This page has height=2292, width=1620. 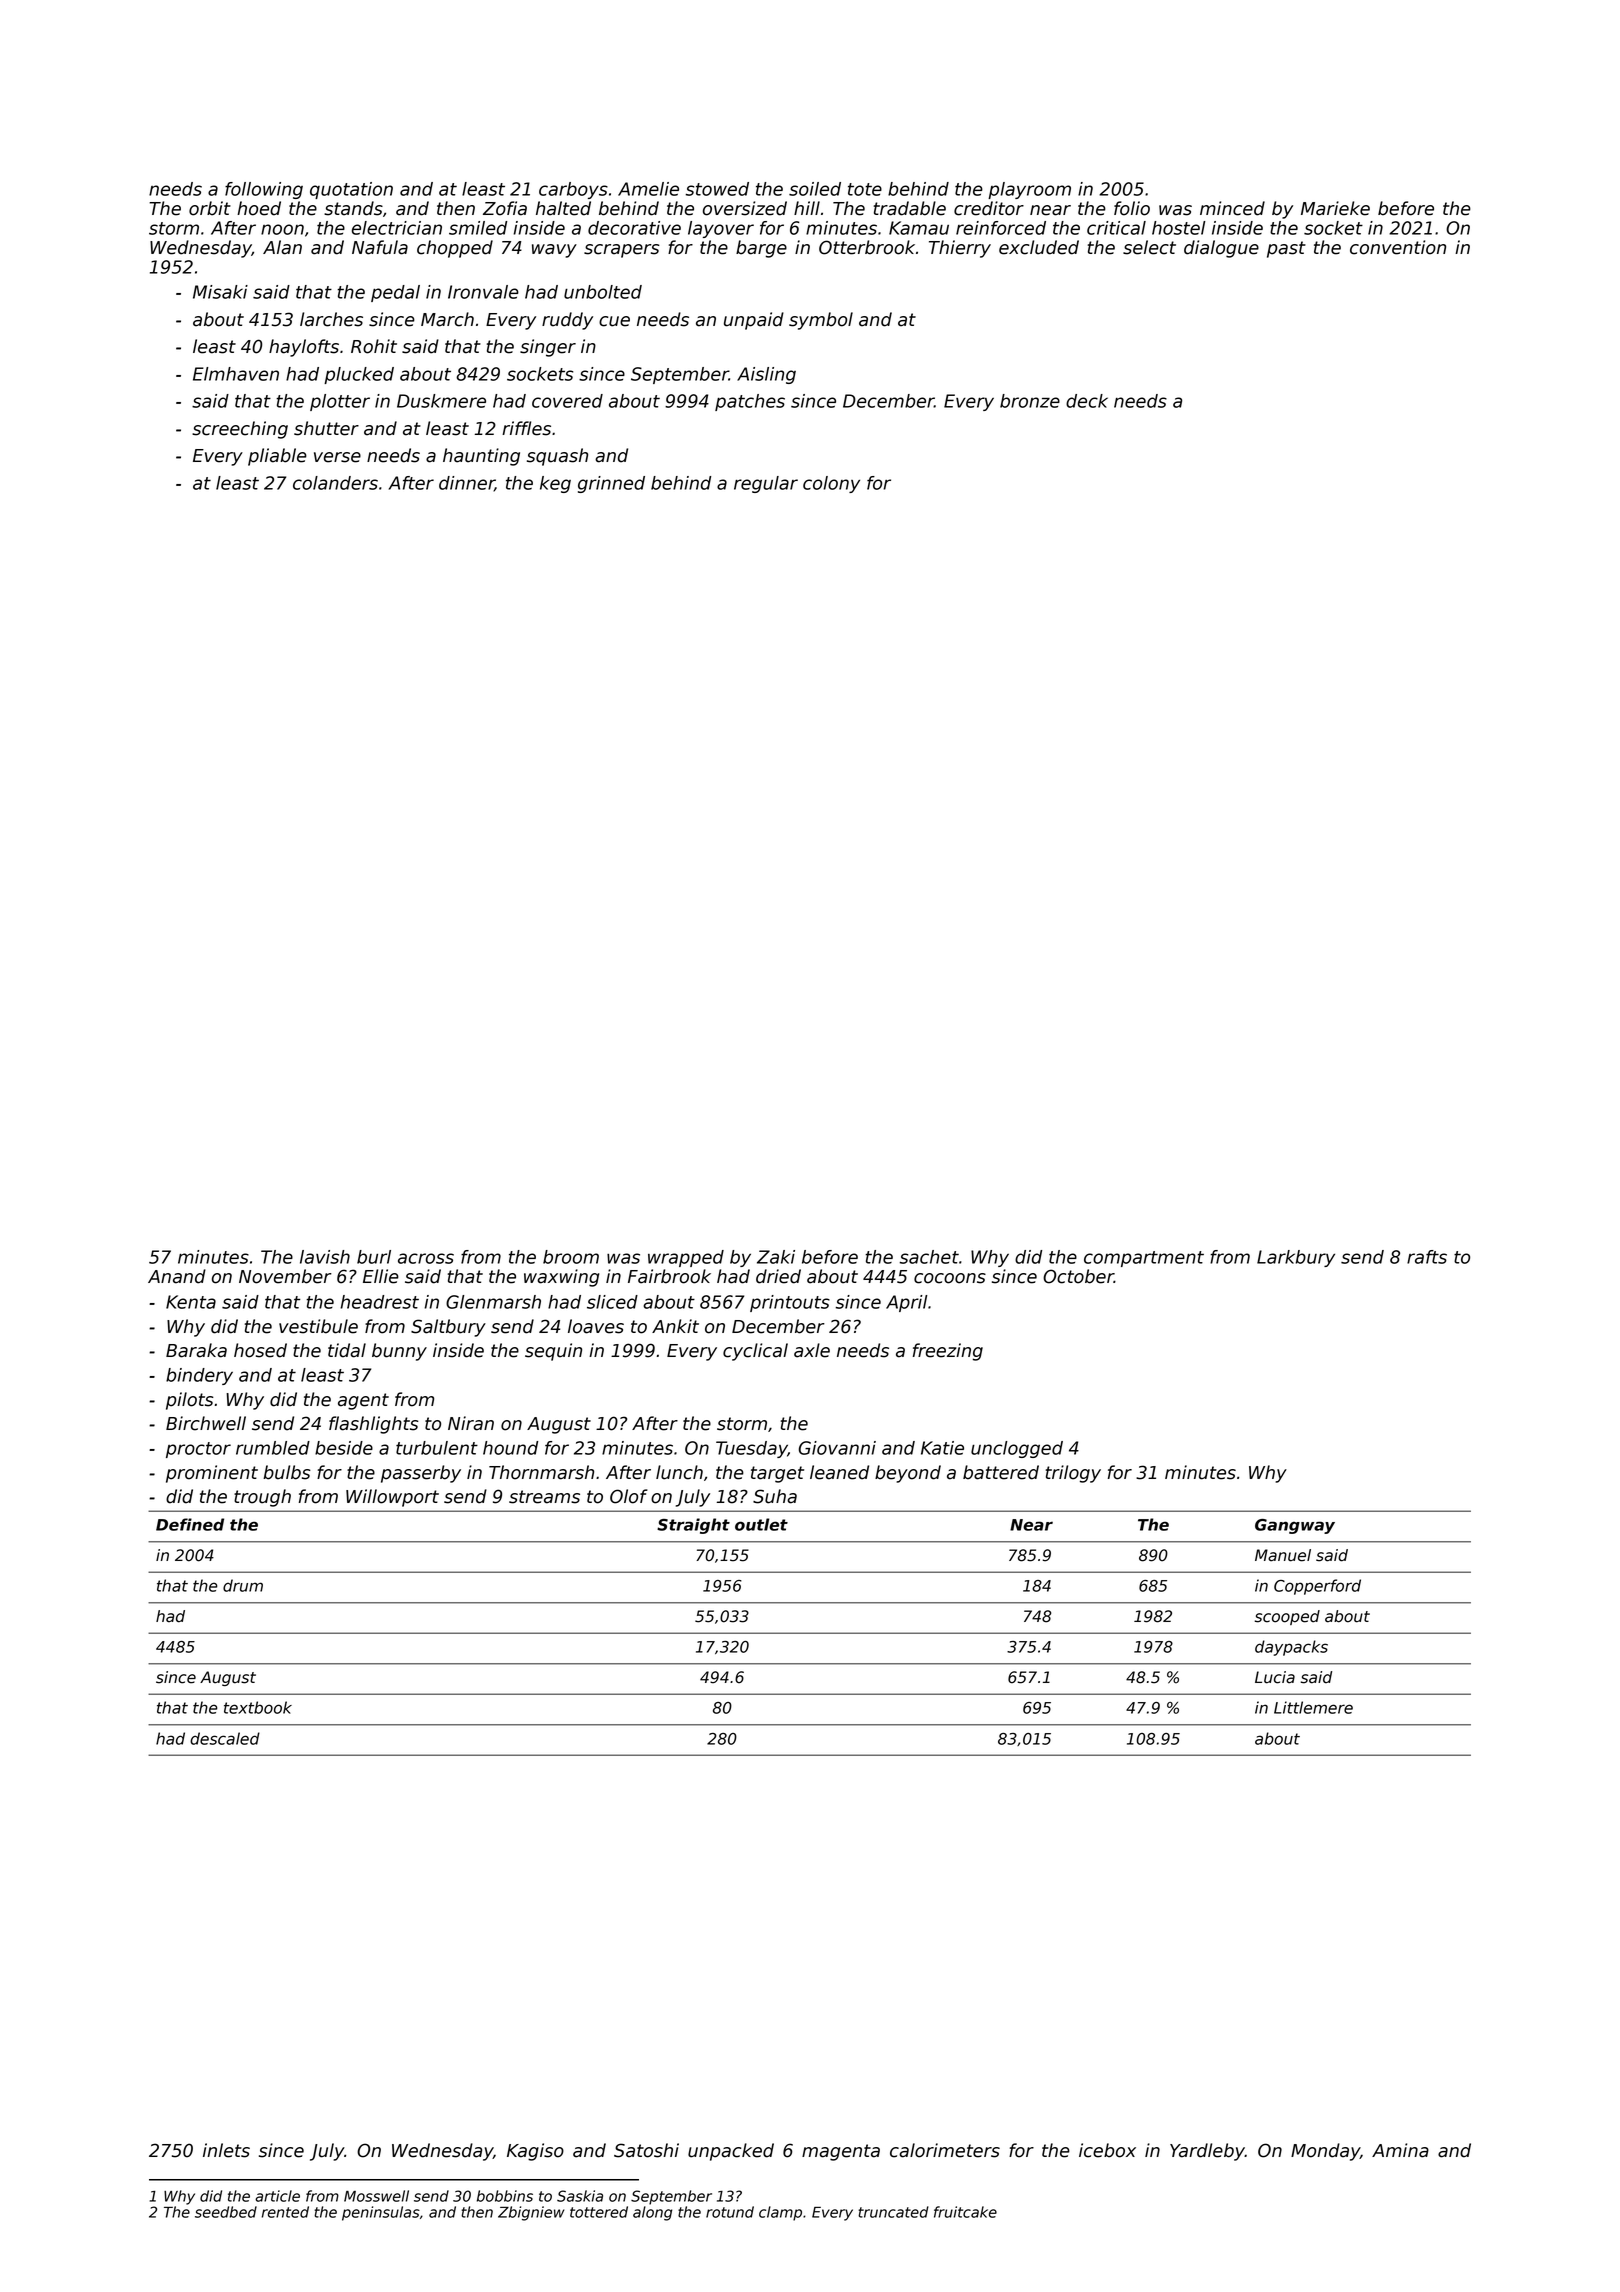 What do you see at coordinates (761, 1524) in the page?
I see `outlet` at bounding box center [761, 1524].
